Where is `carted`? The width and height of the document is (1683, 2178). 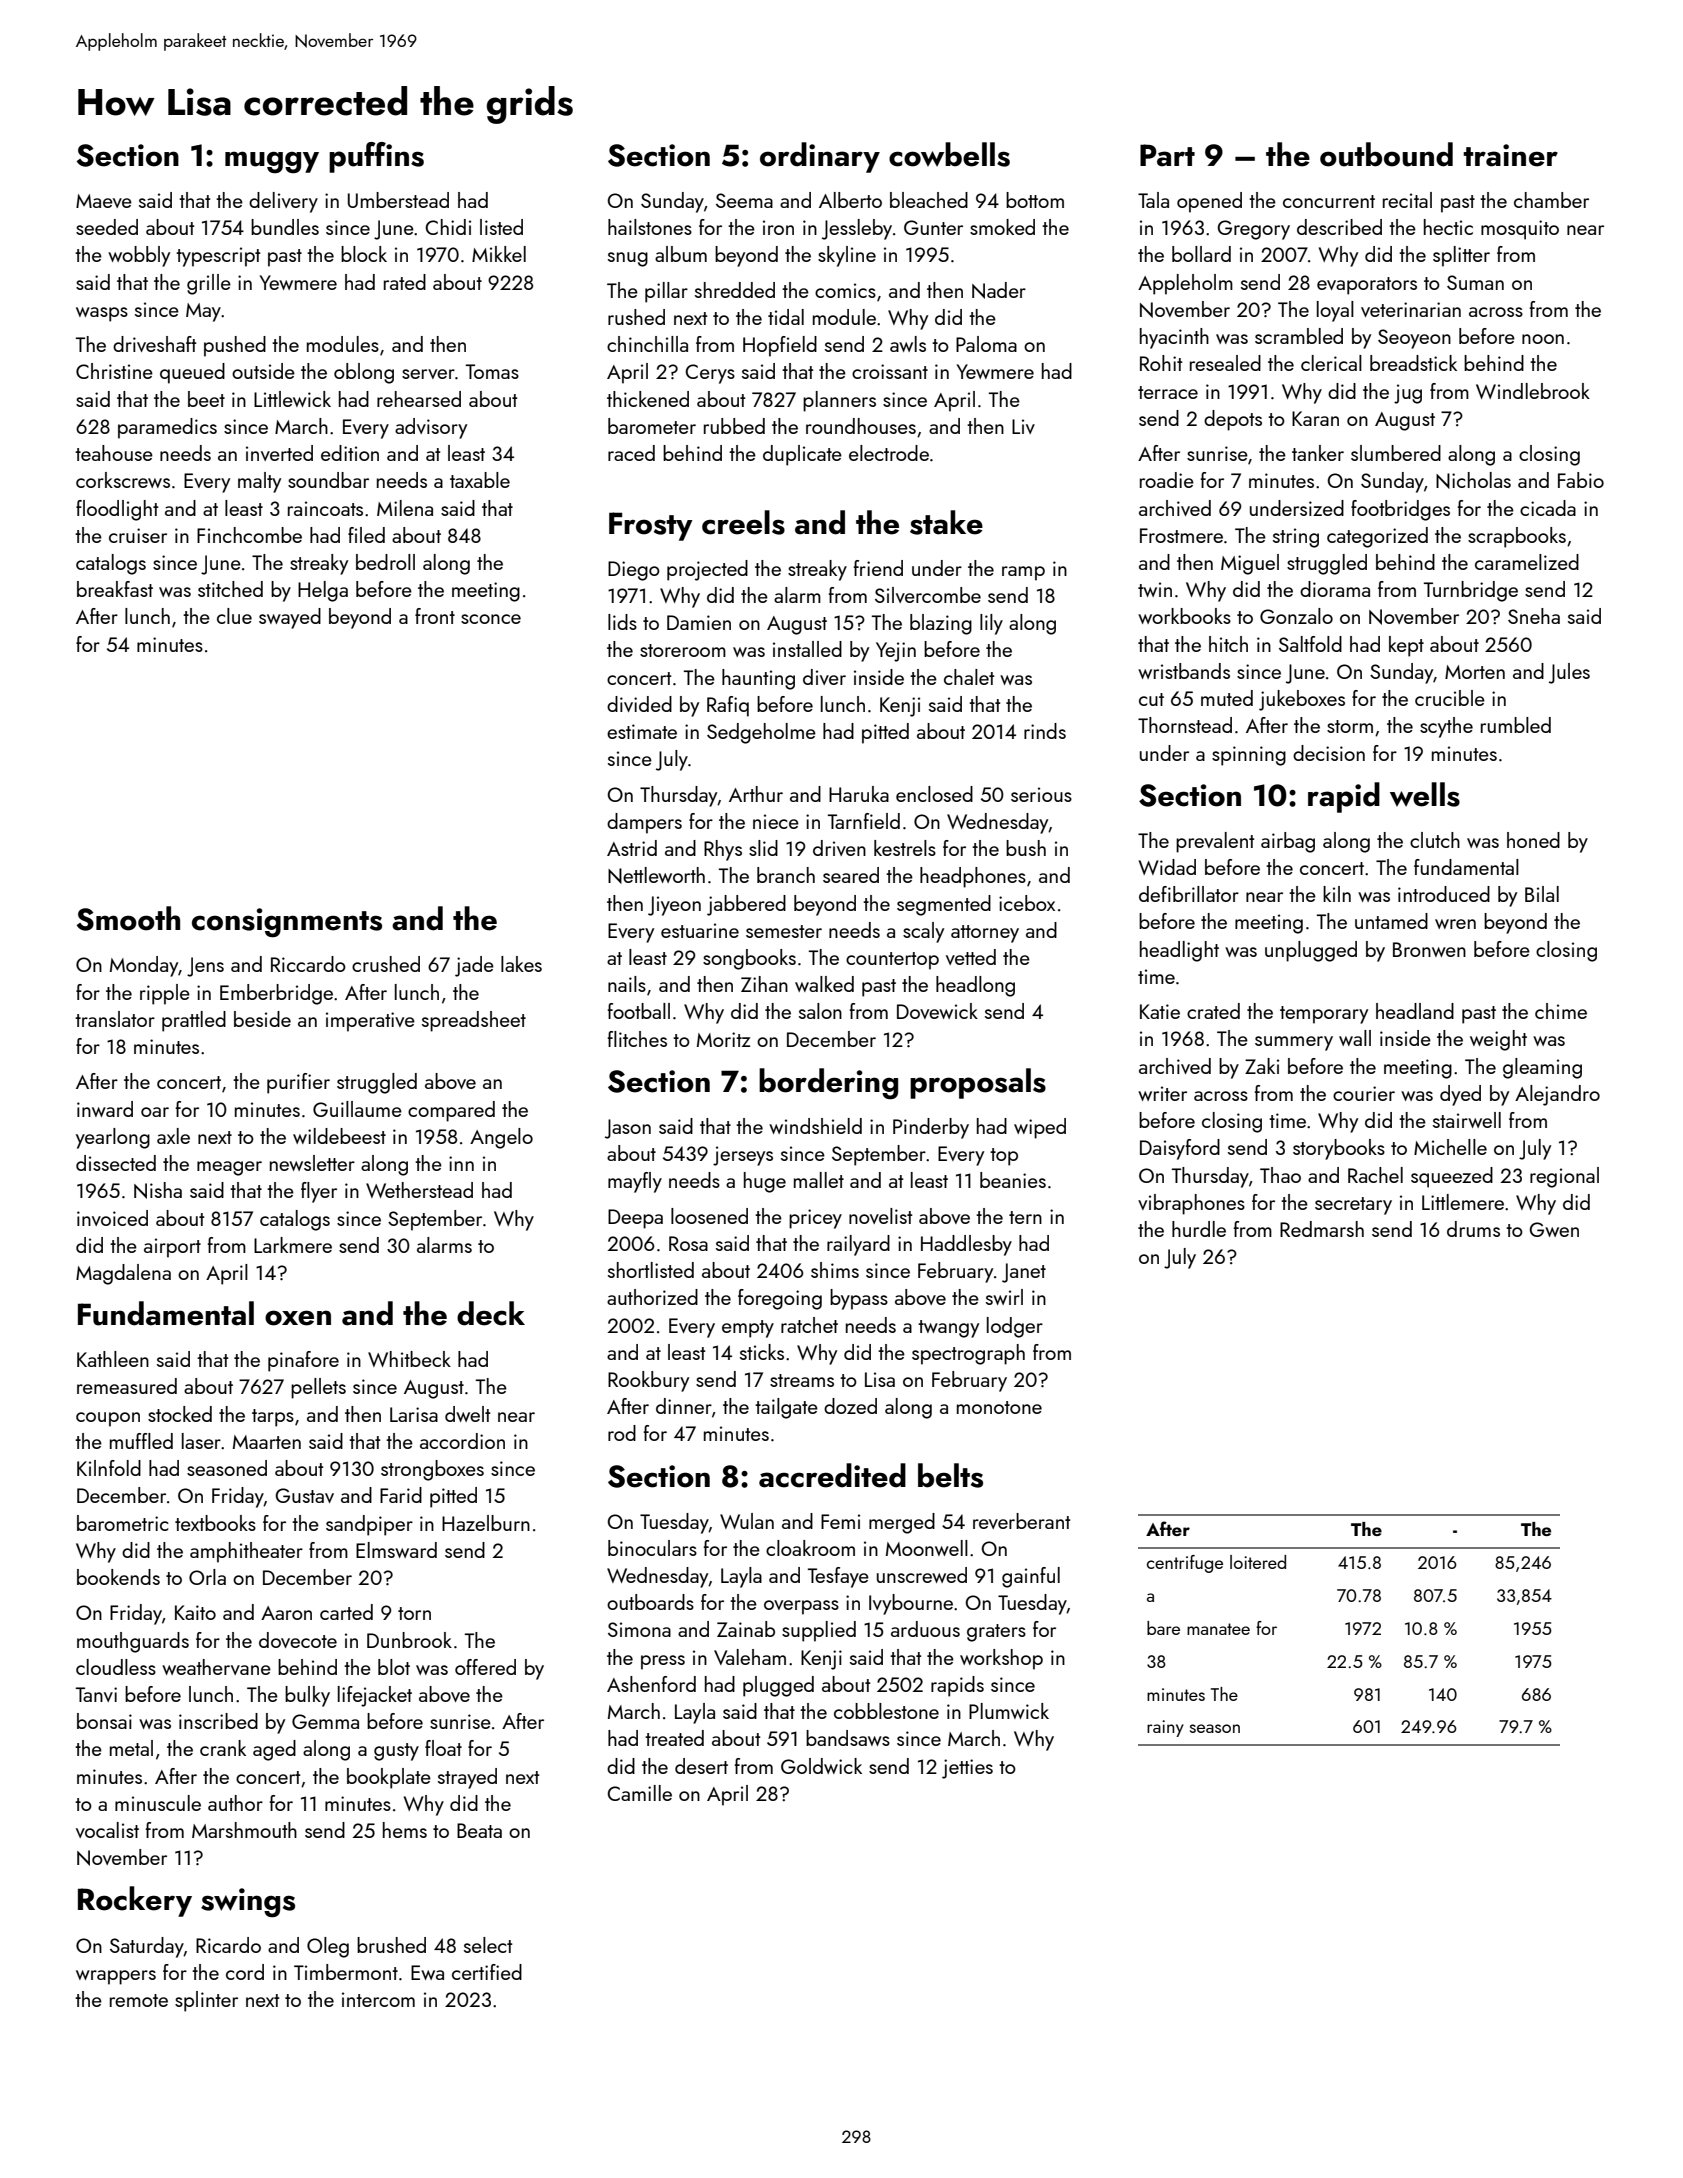
carted is located at coordinates (346, 1612).
